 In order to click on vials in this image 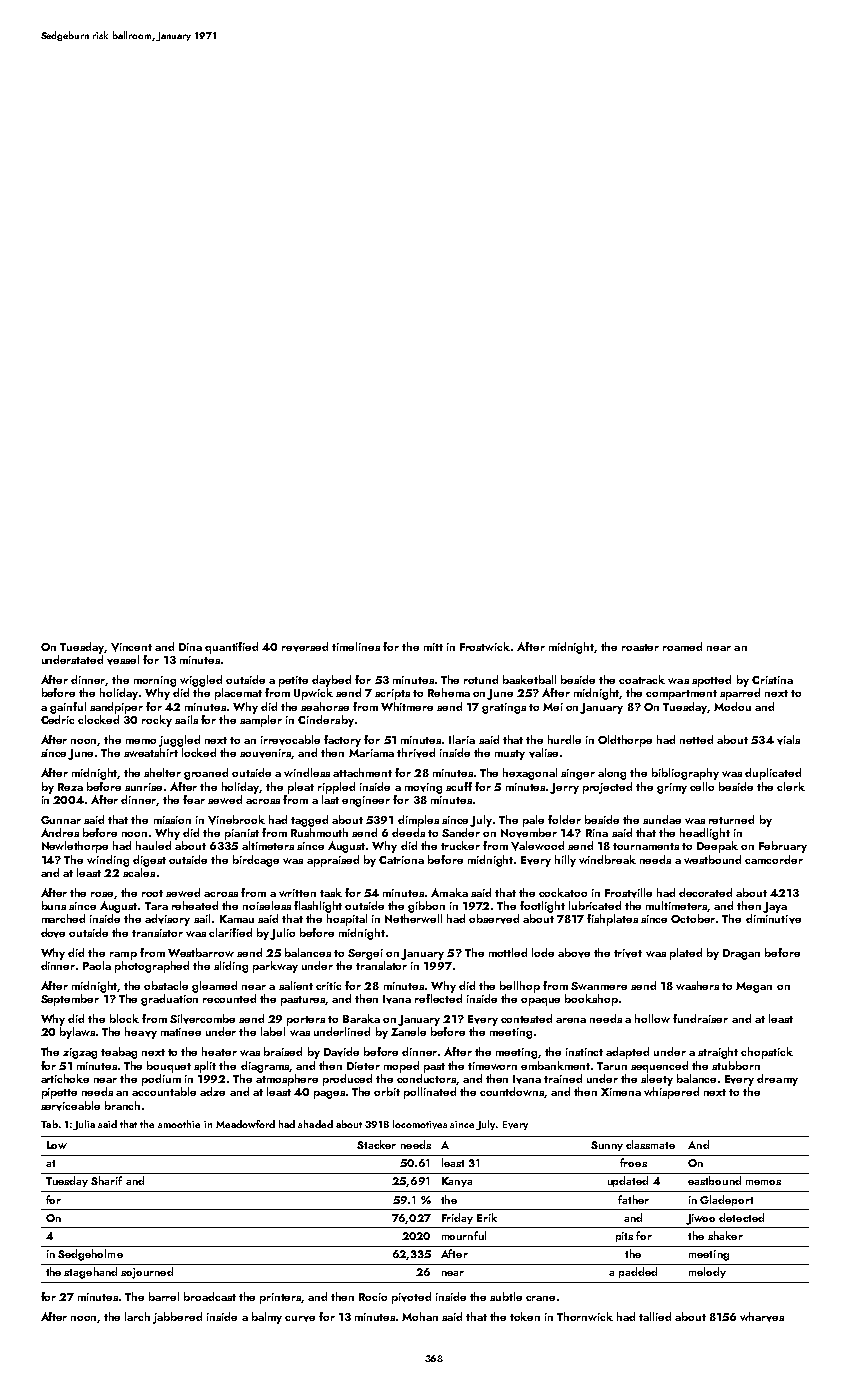, I will do `click(788, 740)`.
